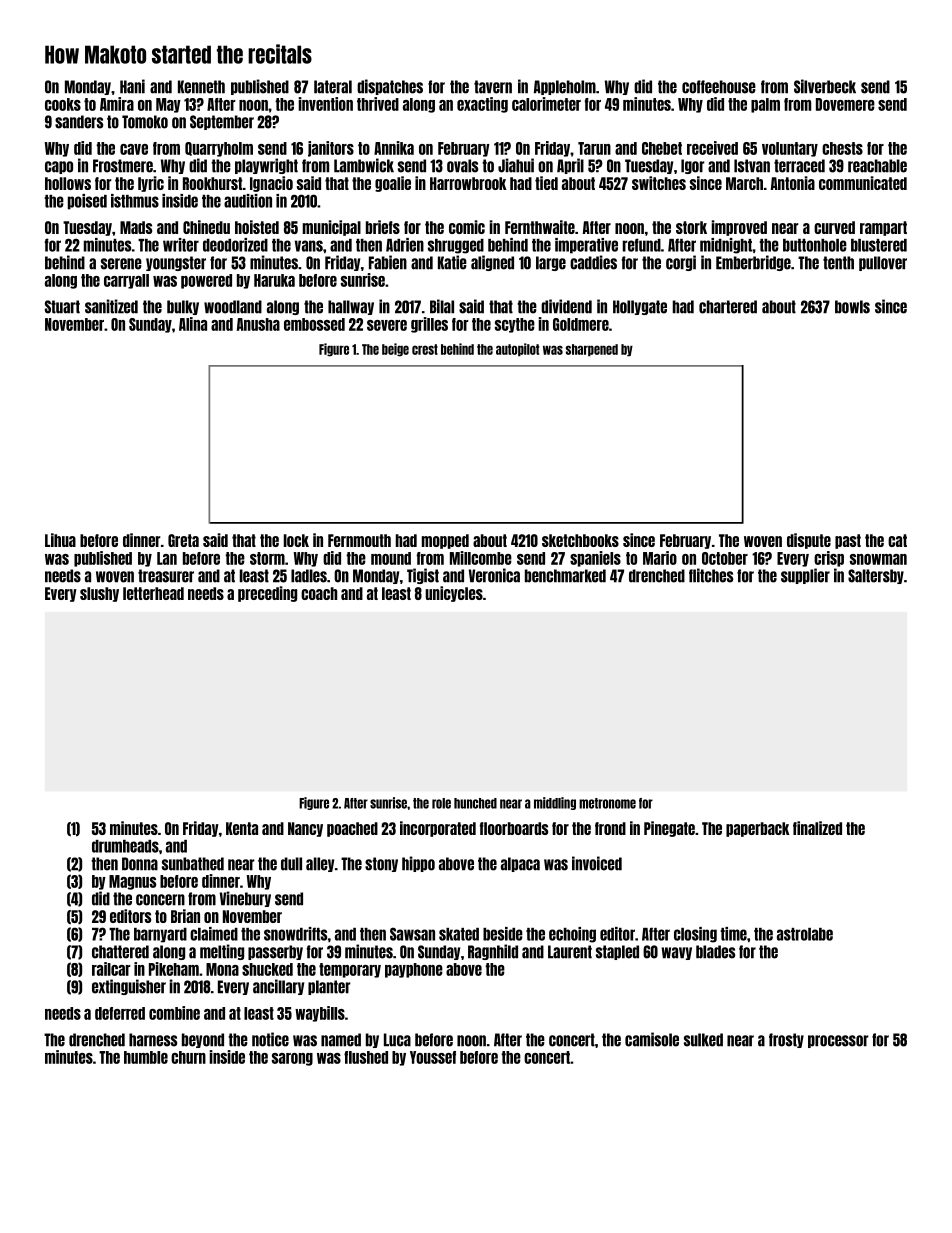  I want to click on switches, so click(659, 183).
